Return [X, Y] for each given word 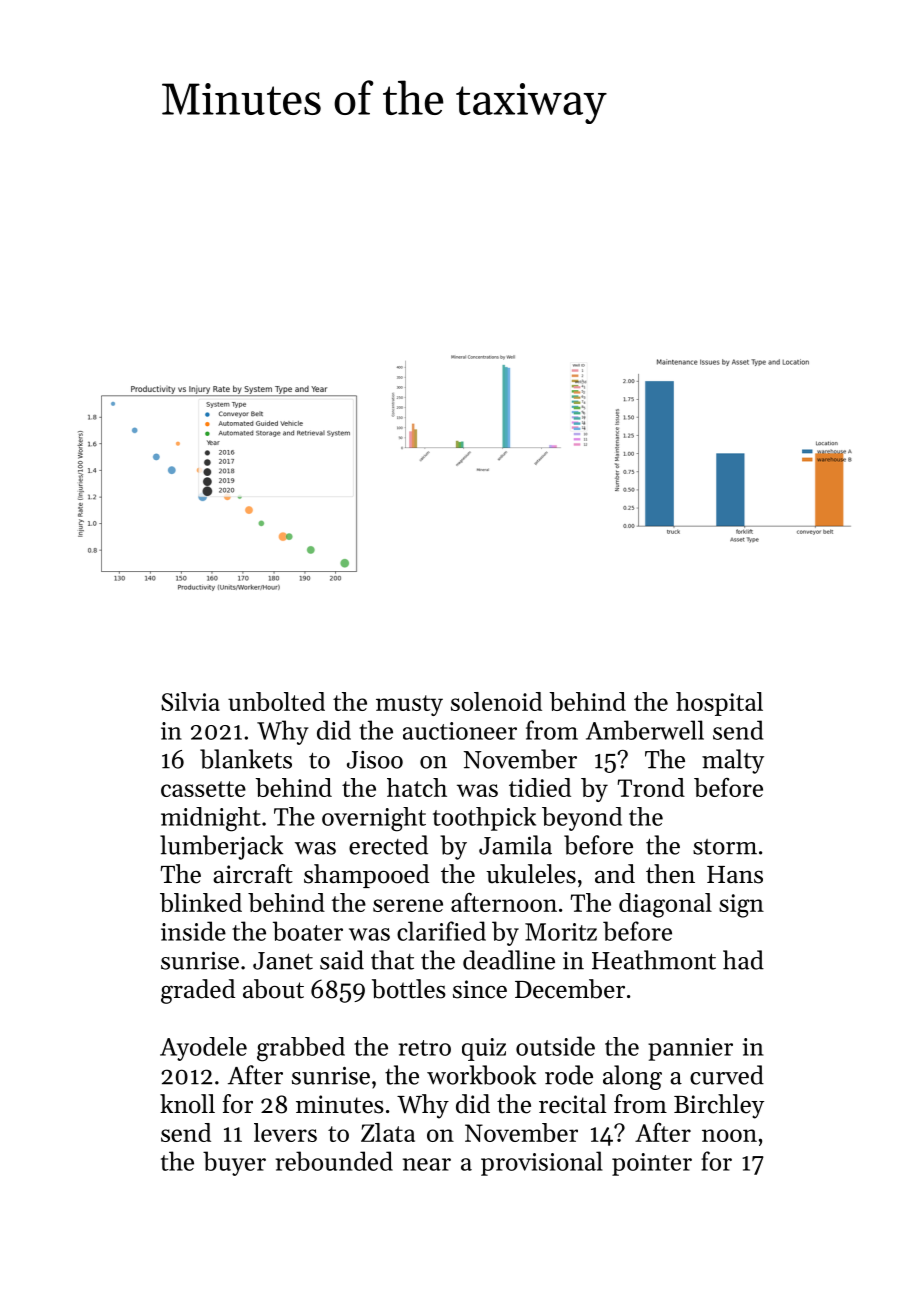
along [632, 1077]
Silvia [190, 701]
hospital [719, 704]
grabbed [301, 1049]
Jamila [515, 845]
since [480, 989]
